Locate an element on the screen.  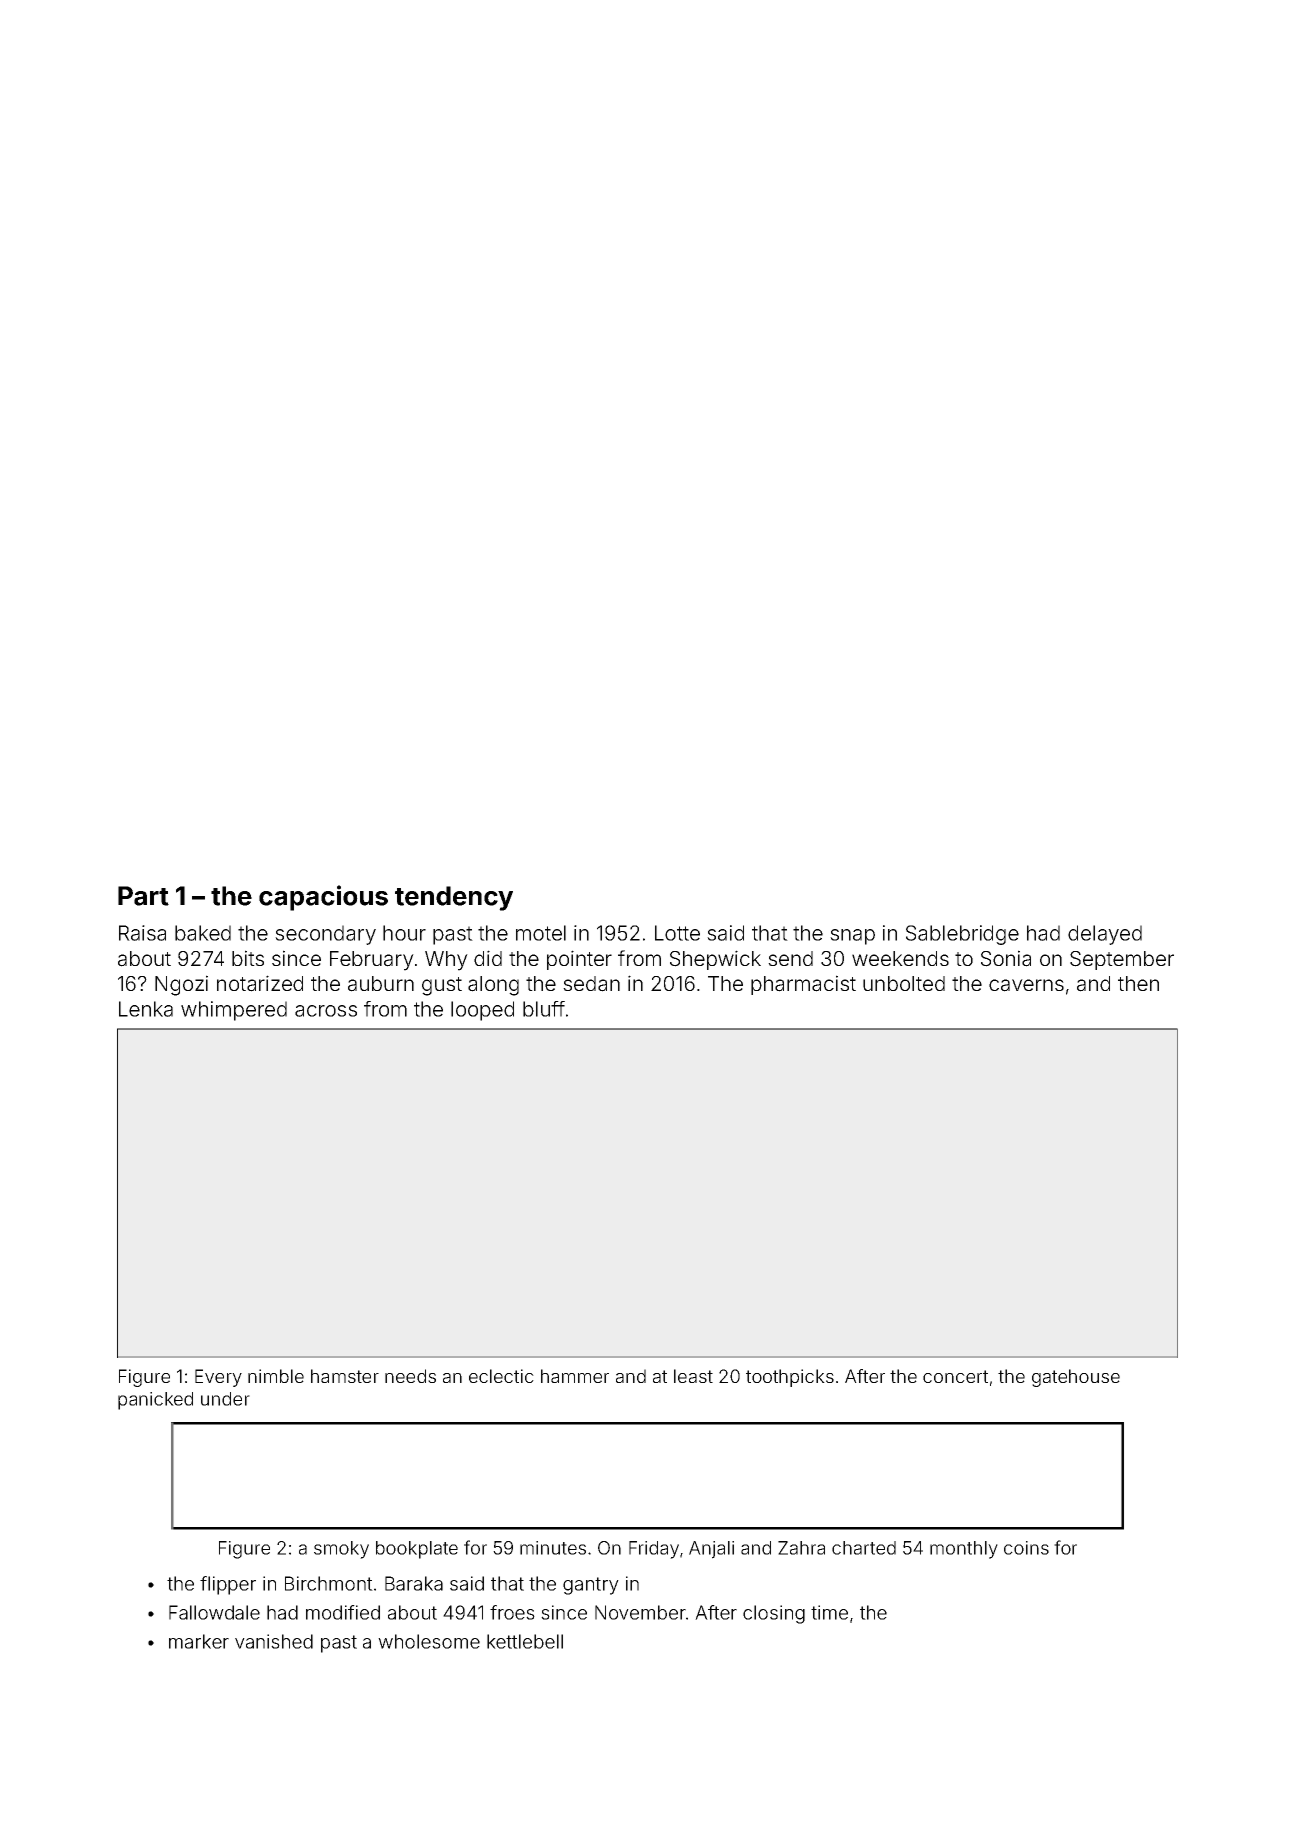
wholesome is located at coordinates (429, 1641).
